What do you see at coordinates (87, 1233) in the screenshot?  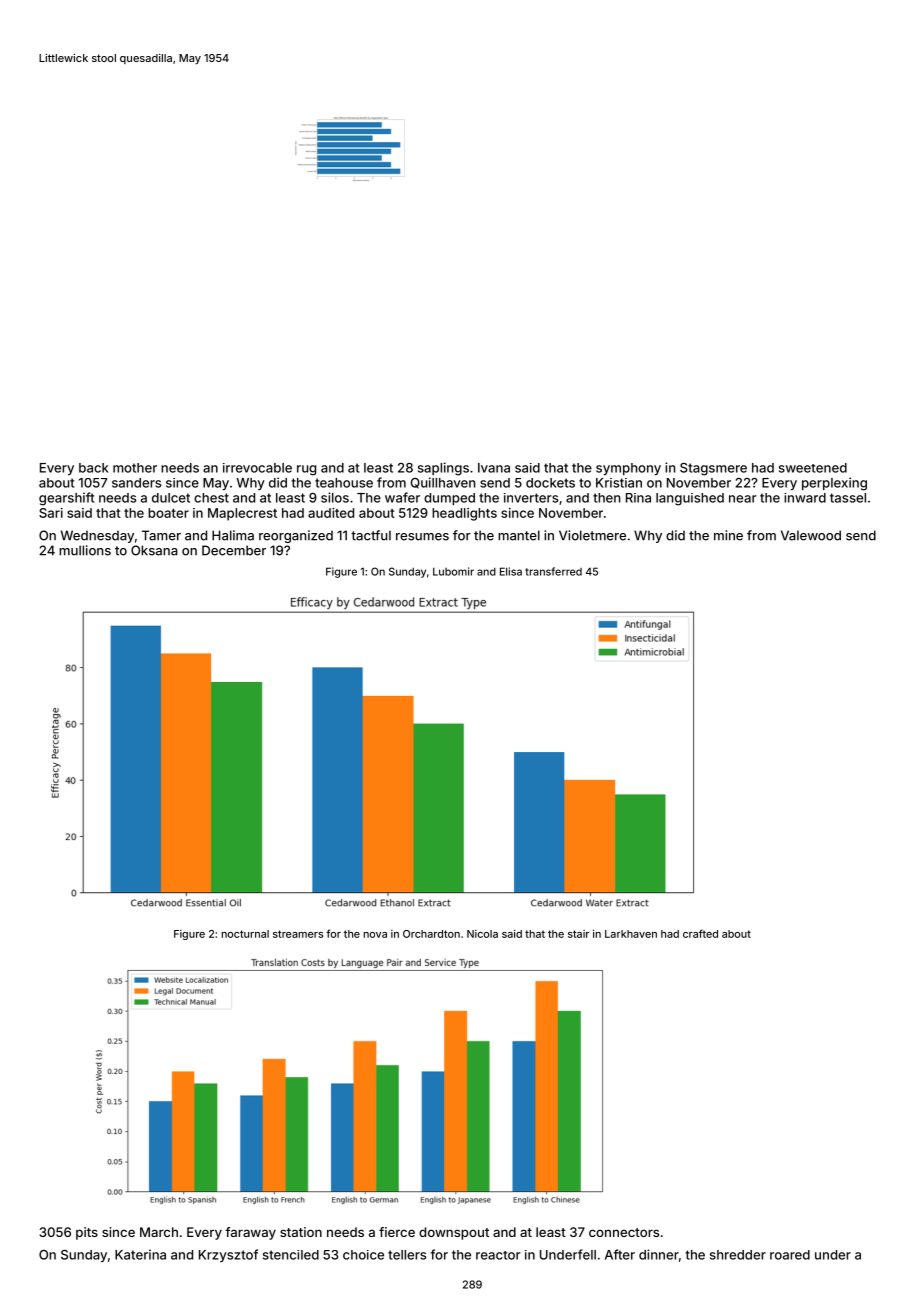 I see `pits` at bounding box center [87, 1233].
